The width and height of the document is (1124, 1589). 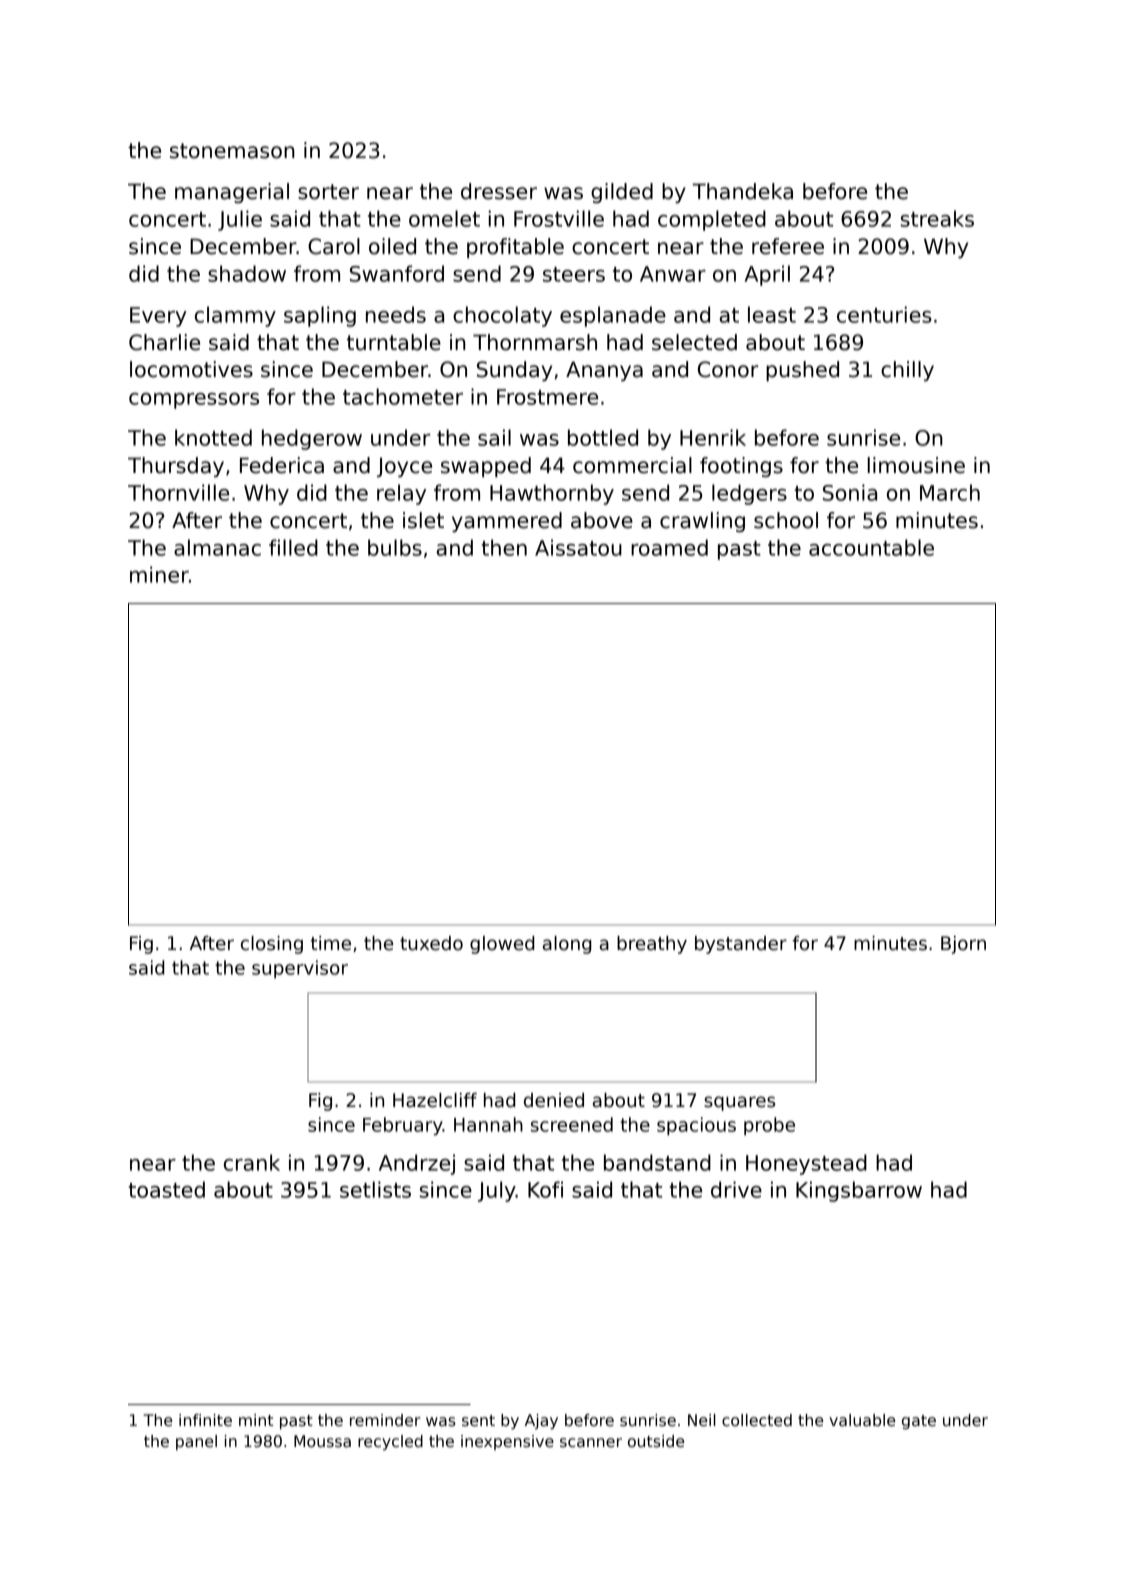 I want to click on almanac, so click(x=217, y=547).
